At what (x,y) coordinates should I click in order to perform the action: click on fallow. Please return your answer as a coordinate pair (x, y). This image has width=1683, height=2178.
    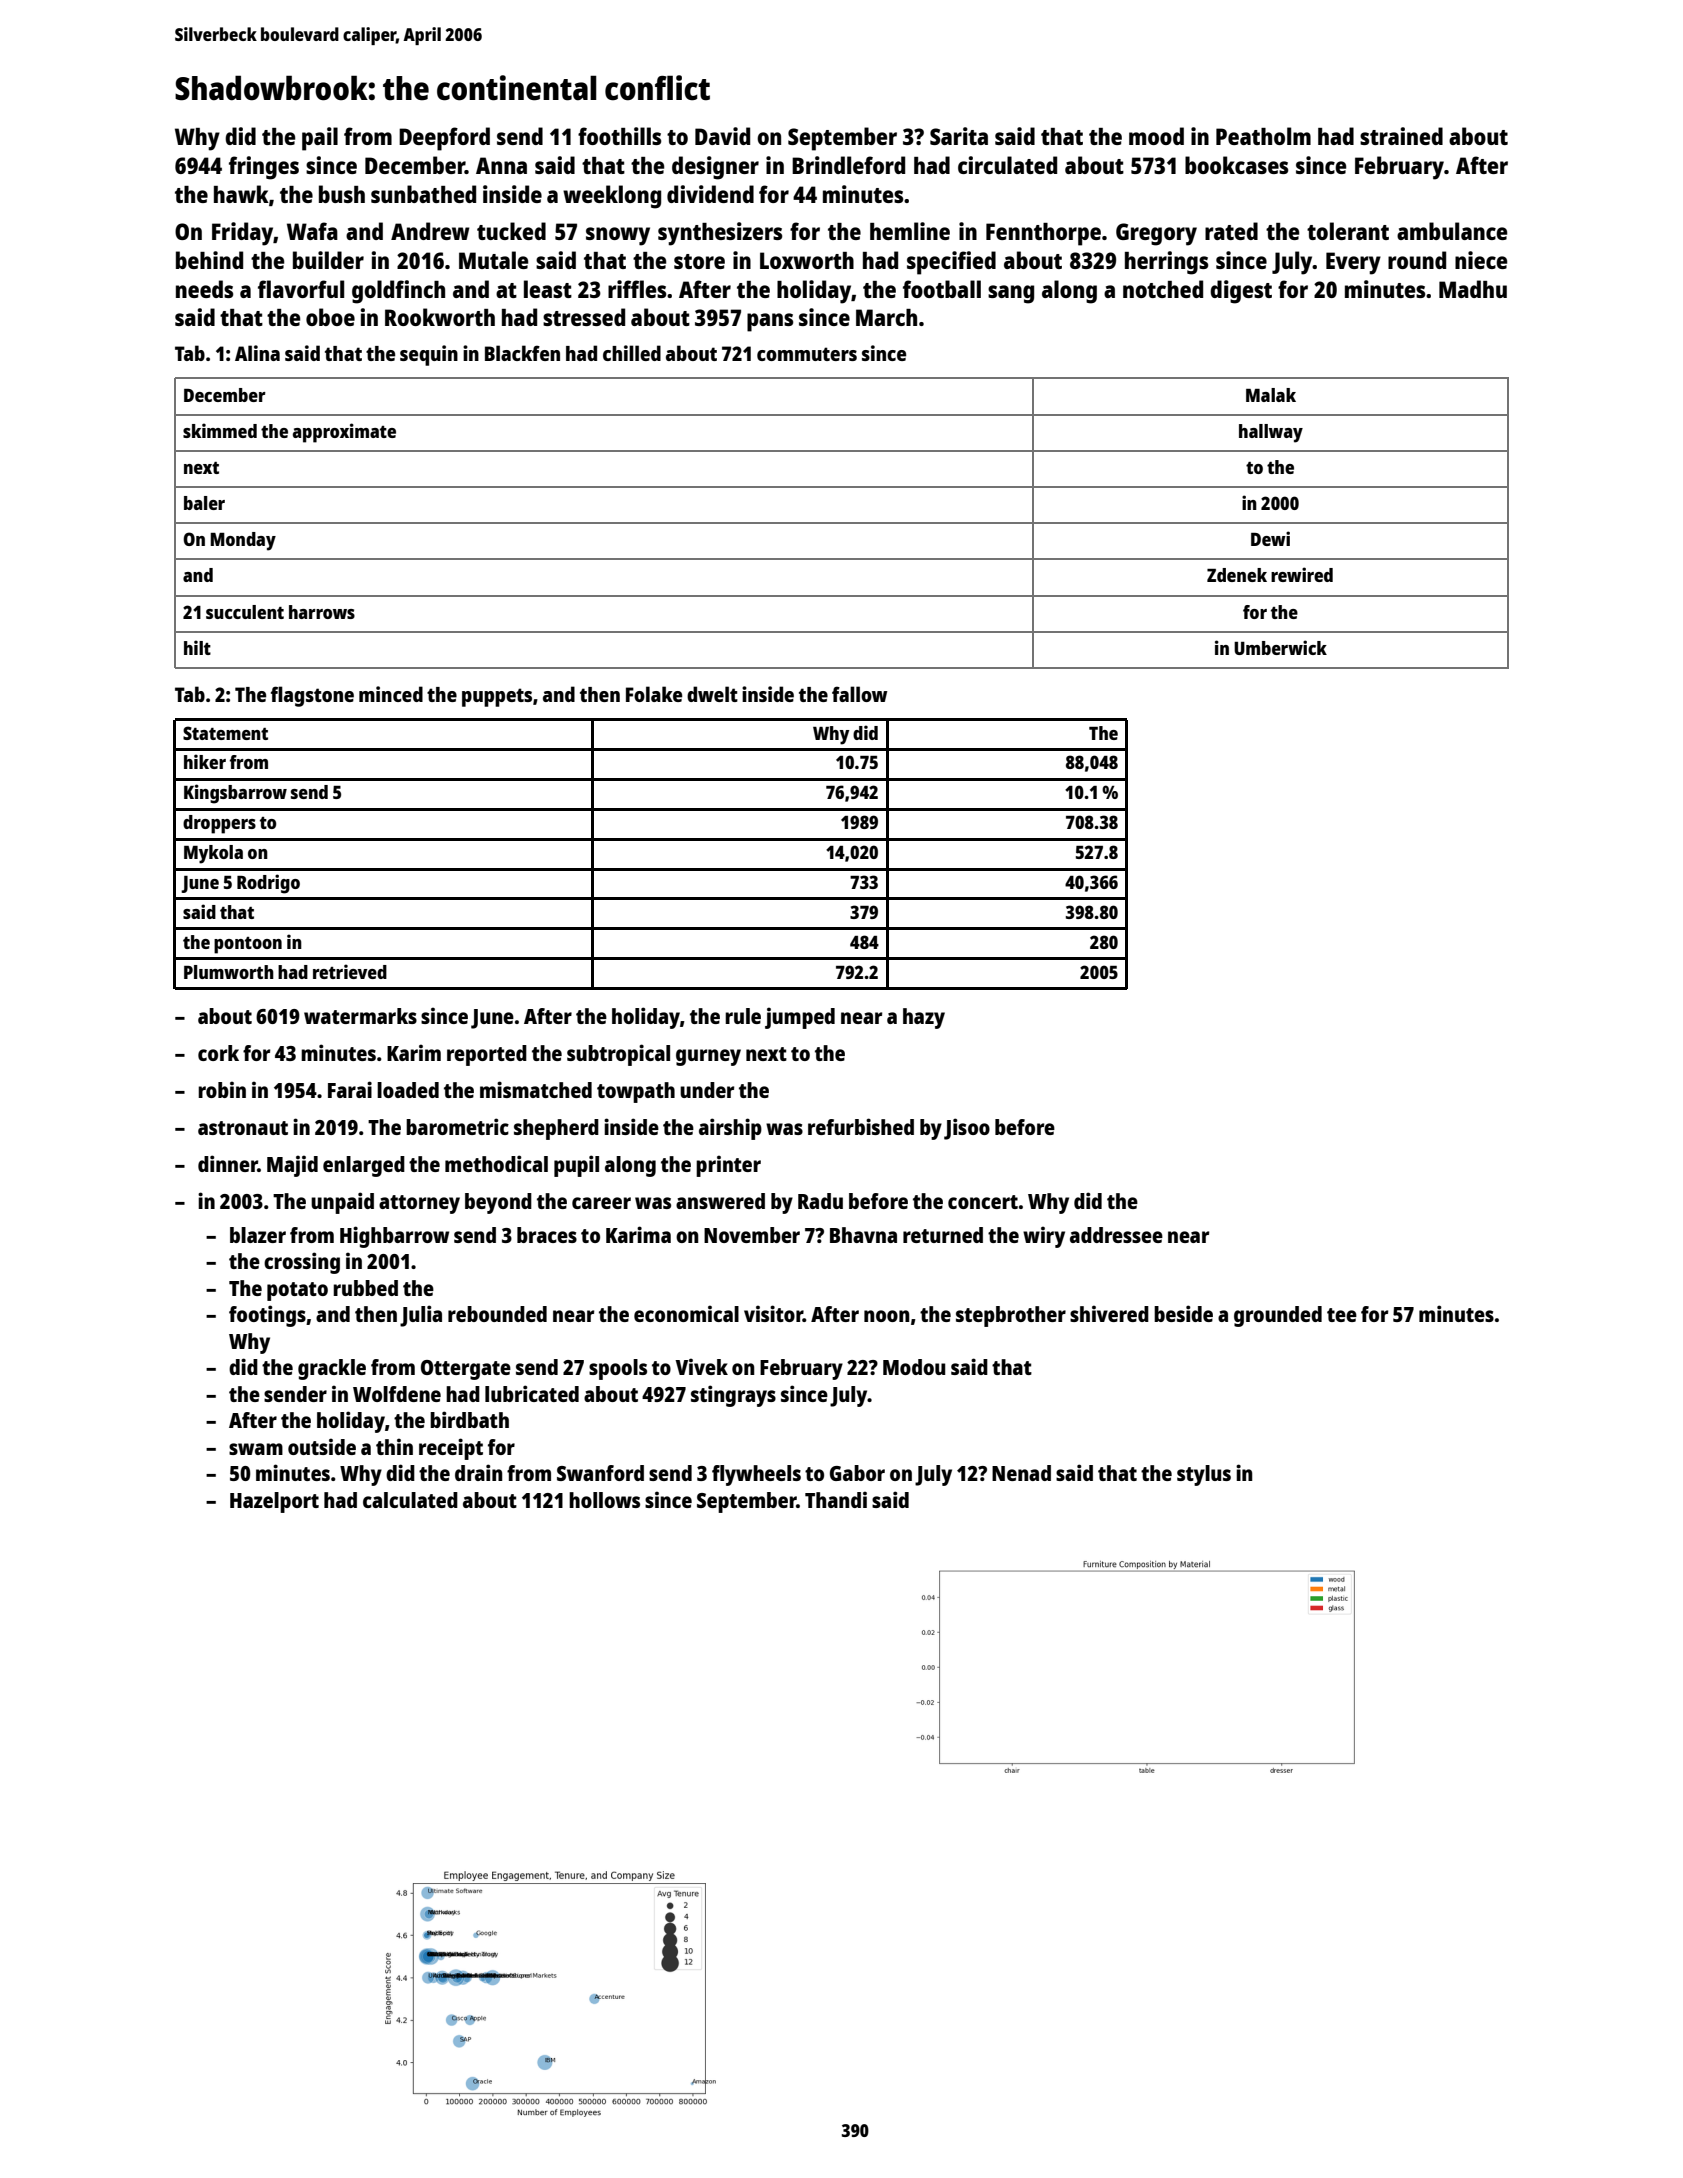
    Looking at the image, I should click on (859, 694).
